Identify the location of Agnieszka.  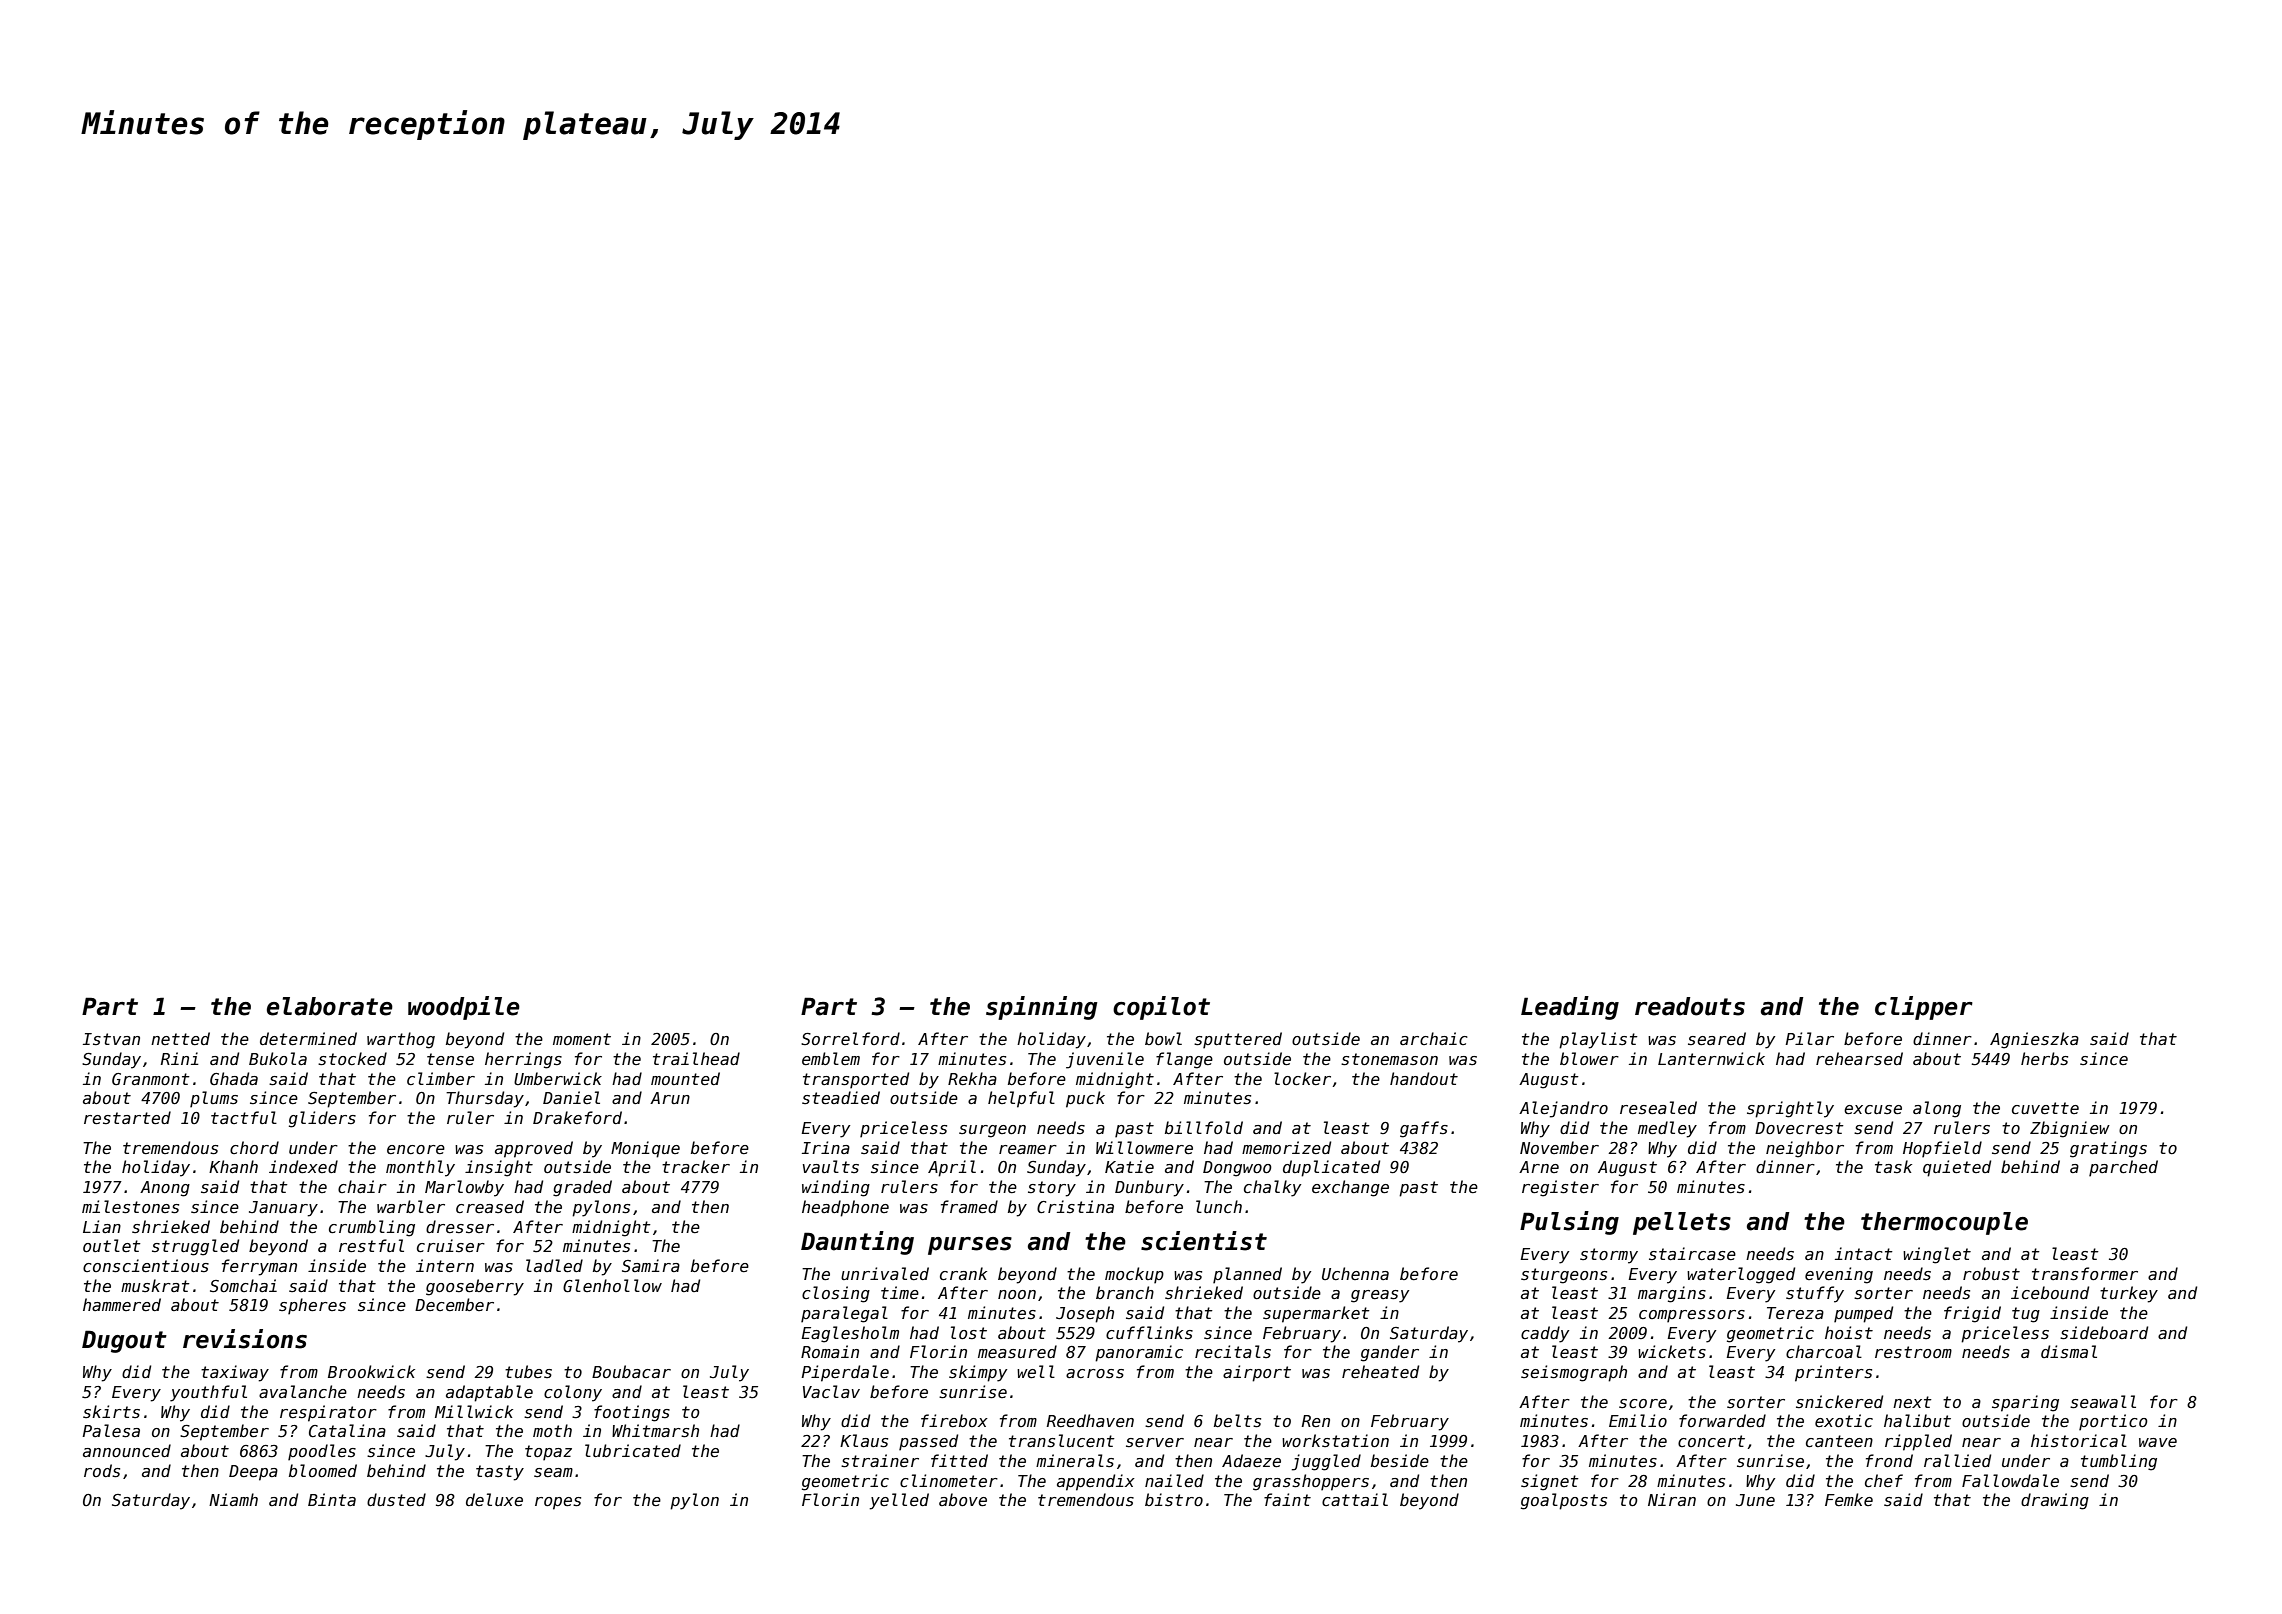
(2034, 1040).
